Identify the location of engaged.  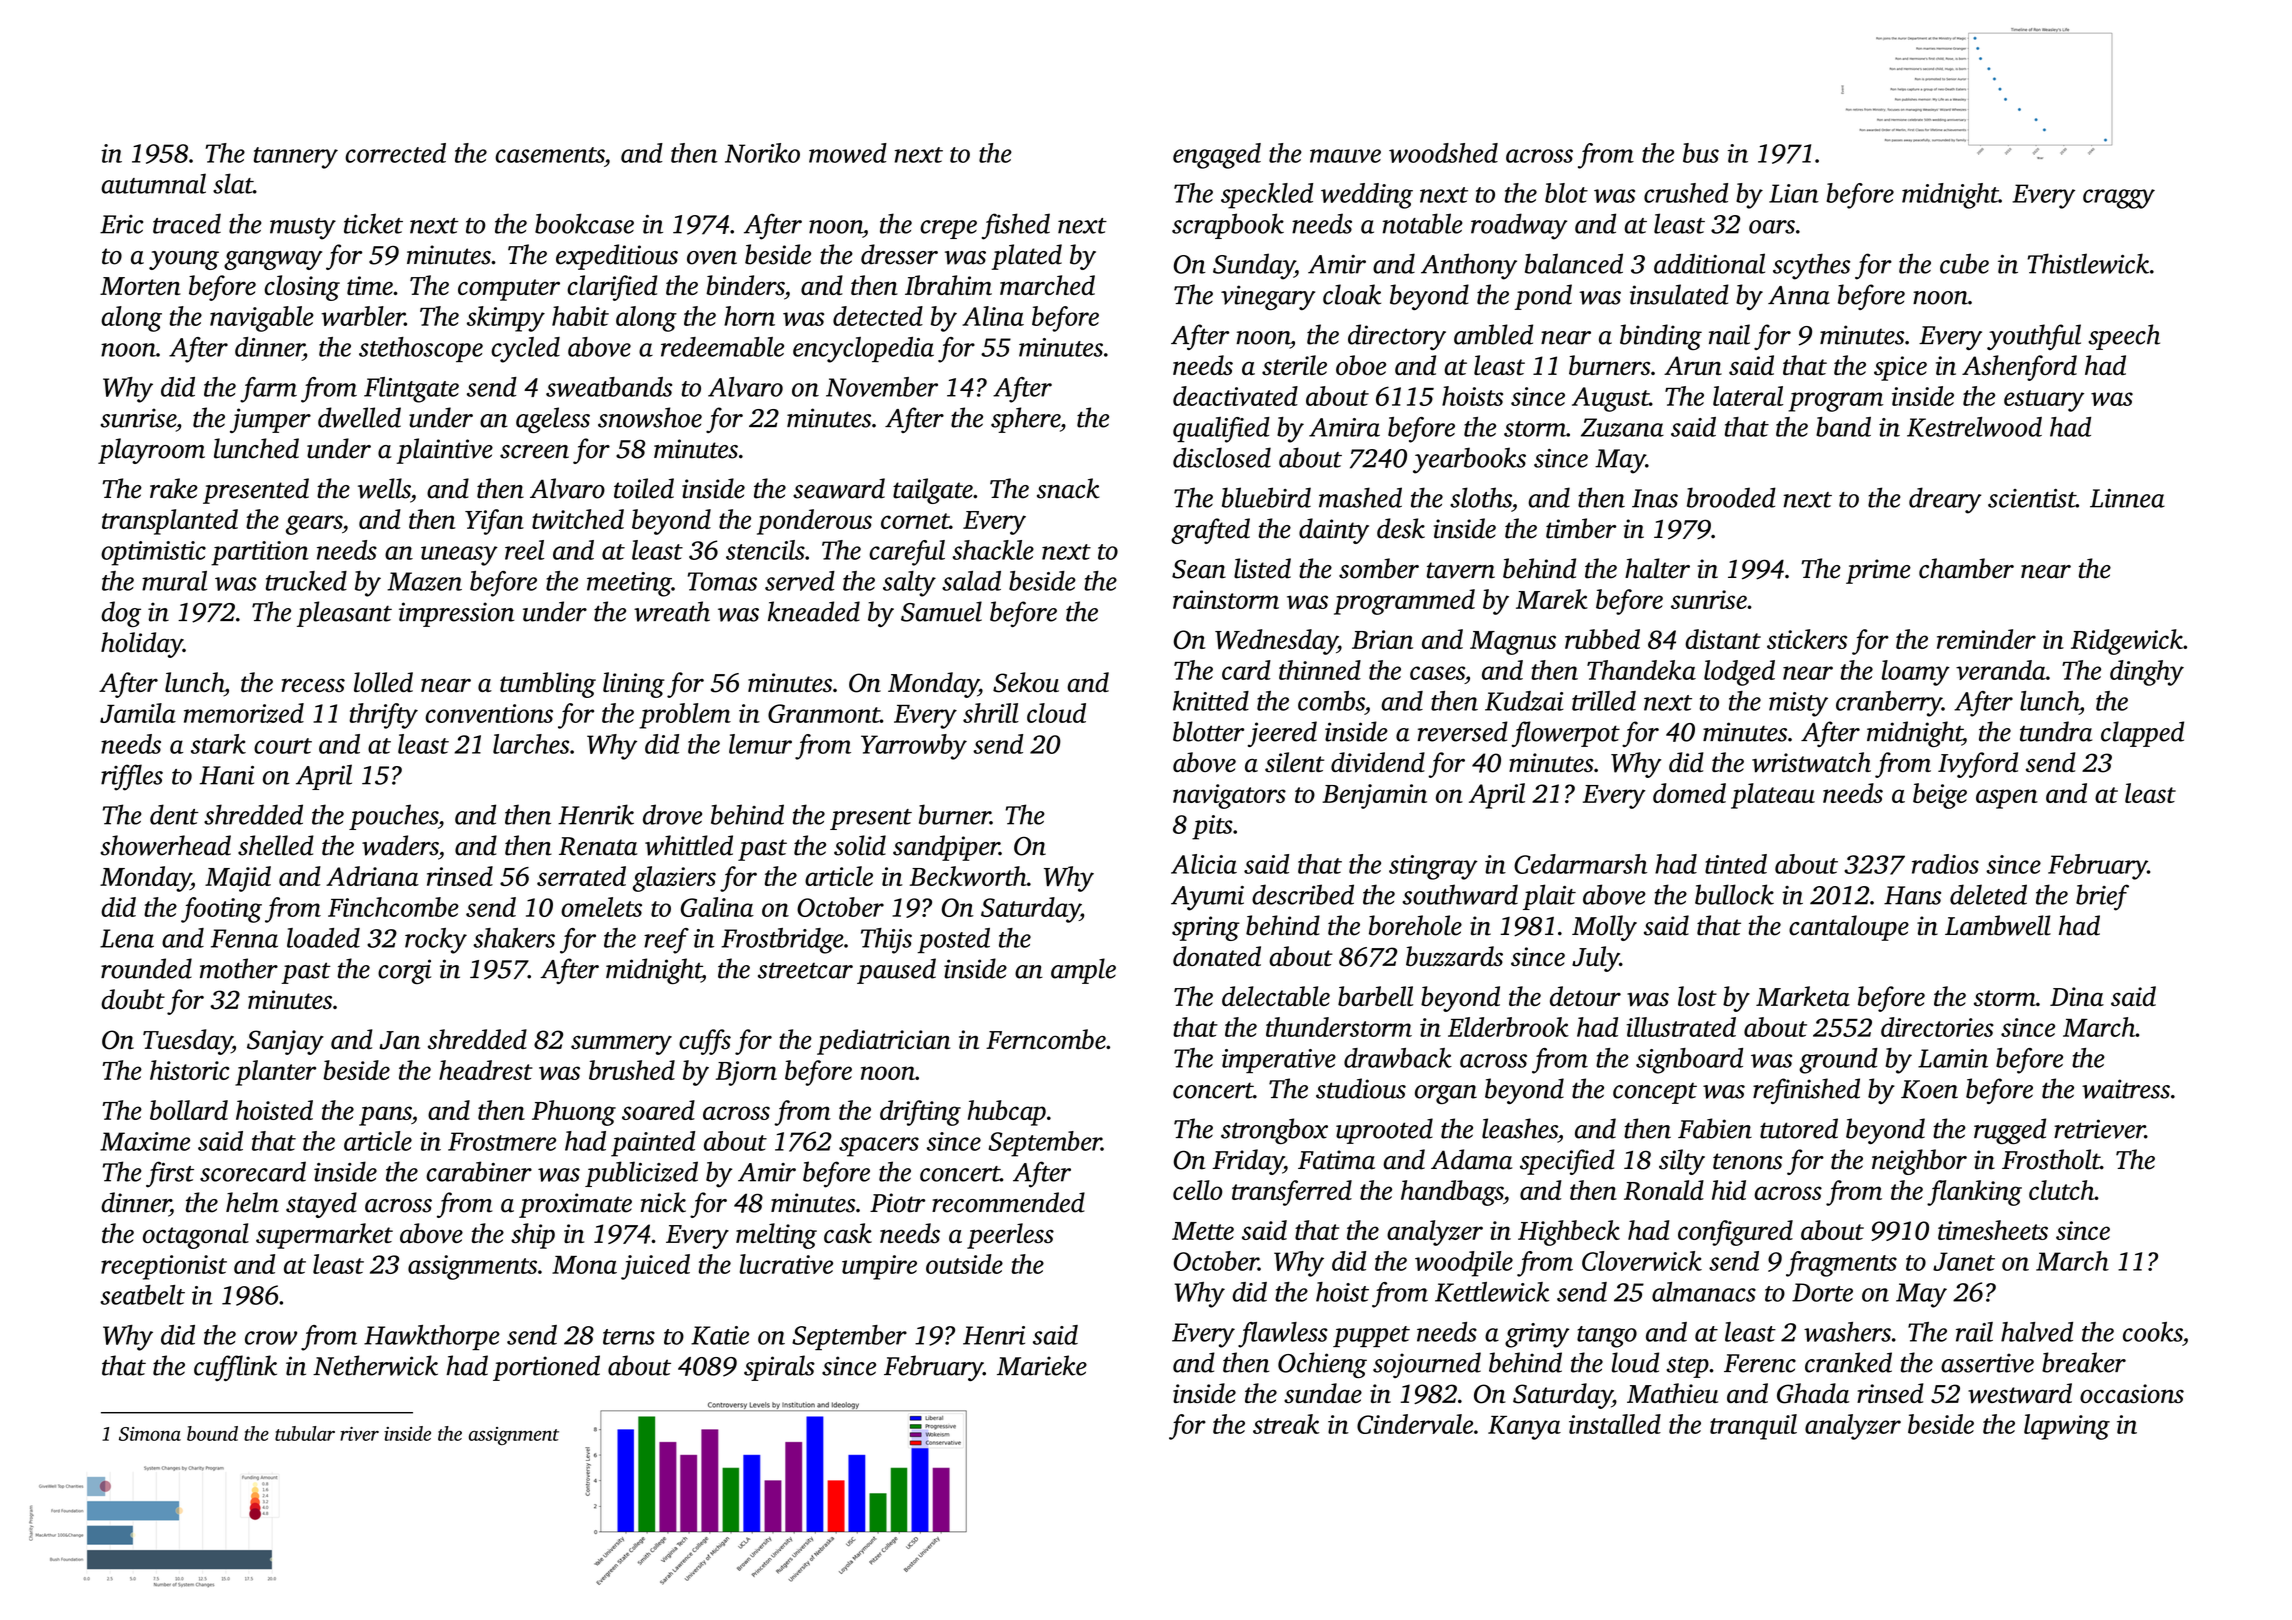
(1217, 156).
